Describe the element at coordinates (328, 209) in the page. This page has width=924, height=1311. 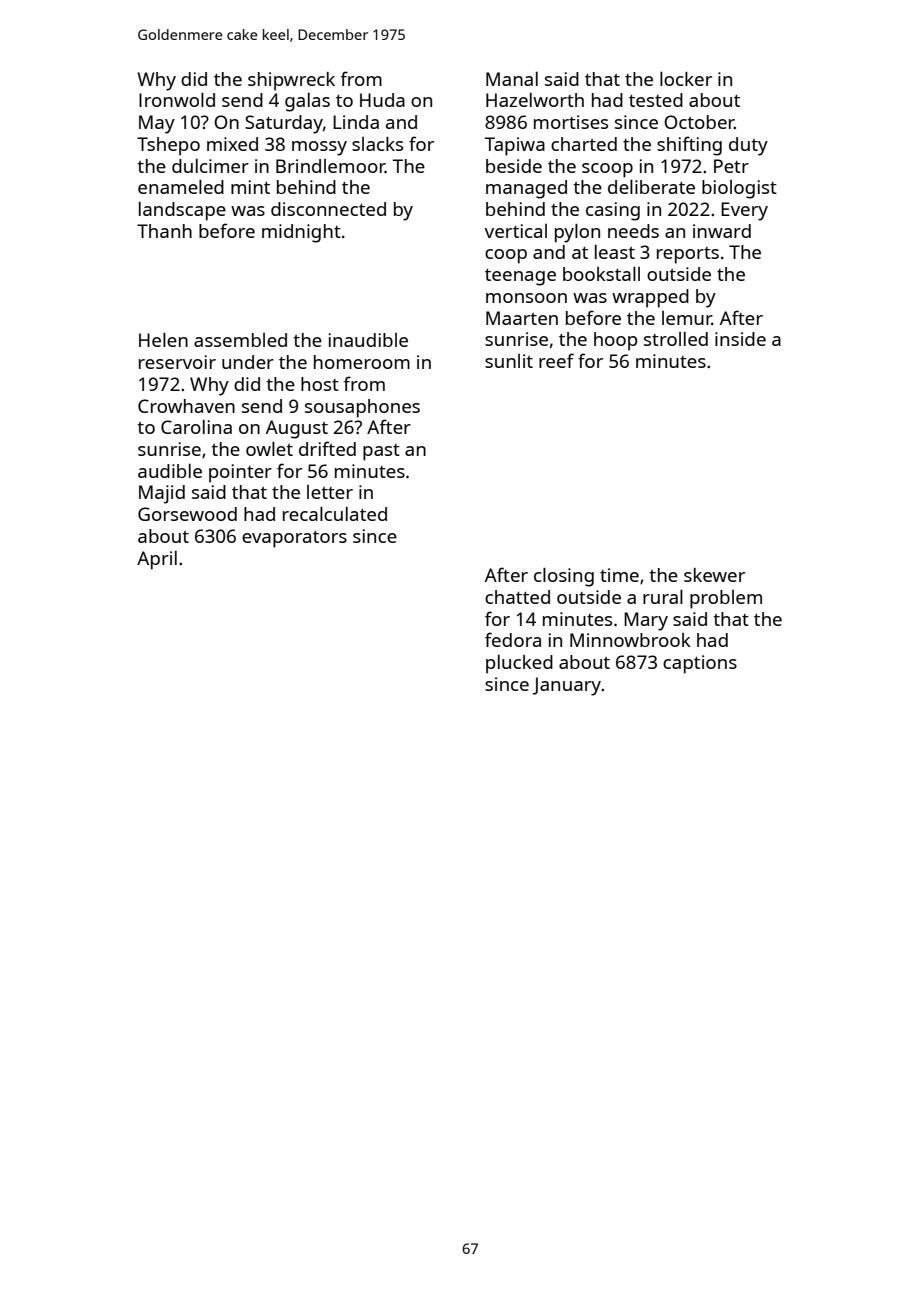
I see `disconnected` at that location.
